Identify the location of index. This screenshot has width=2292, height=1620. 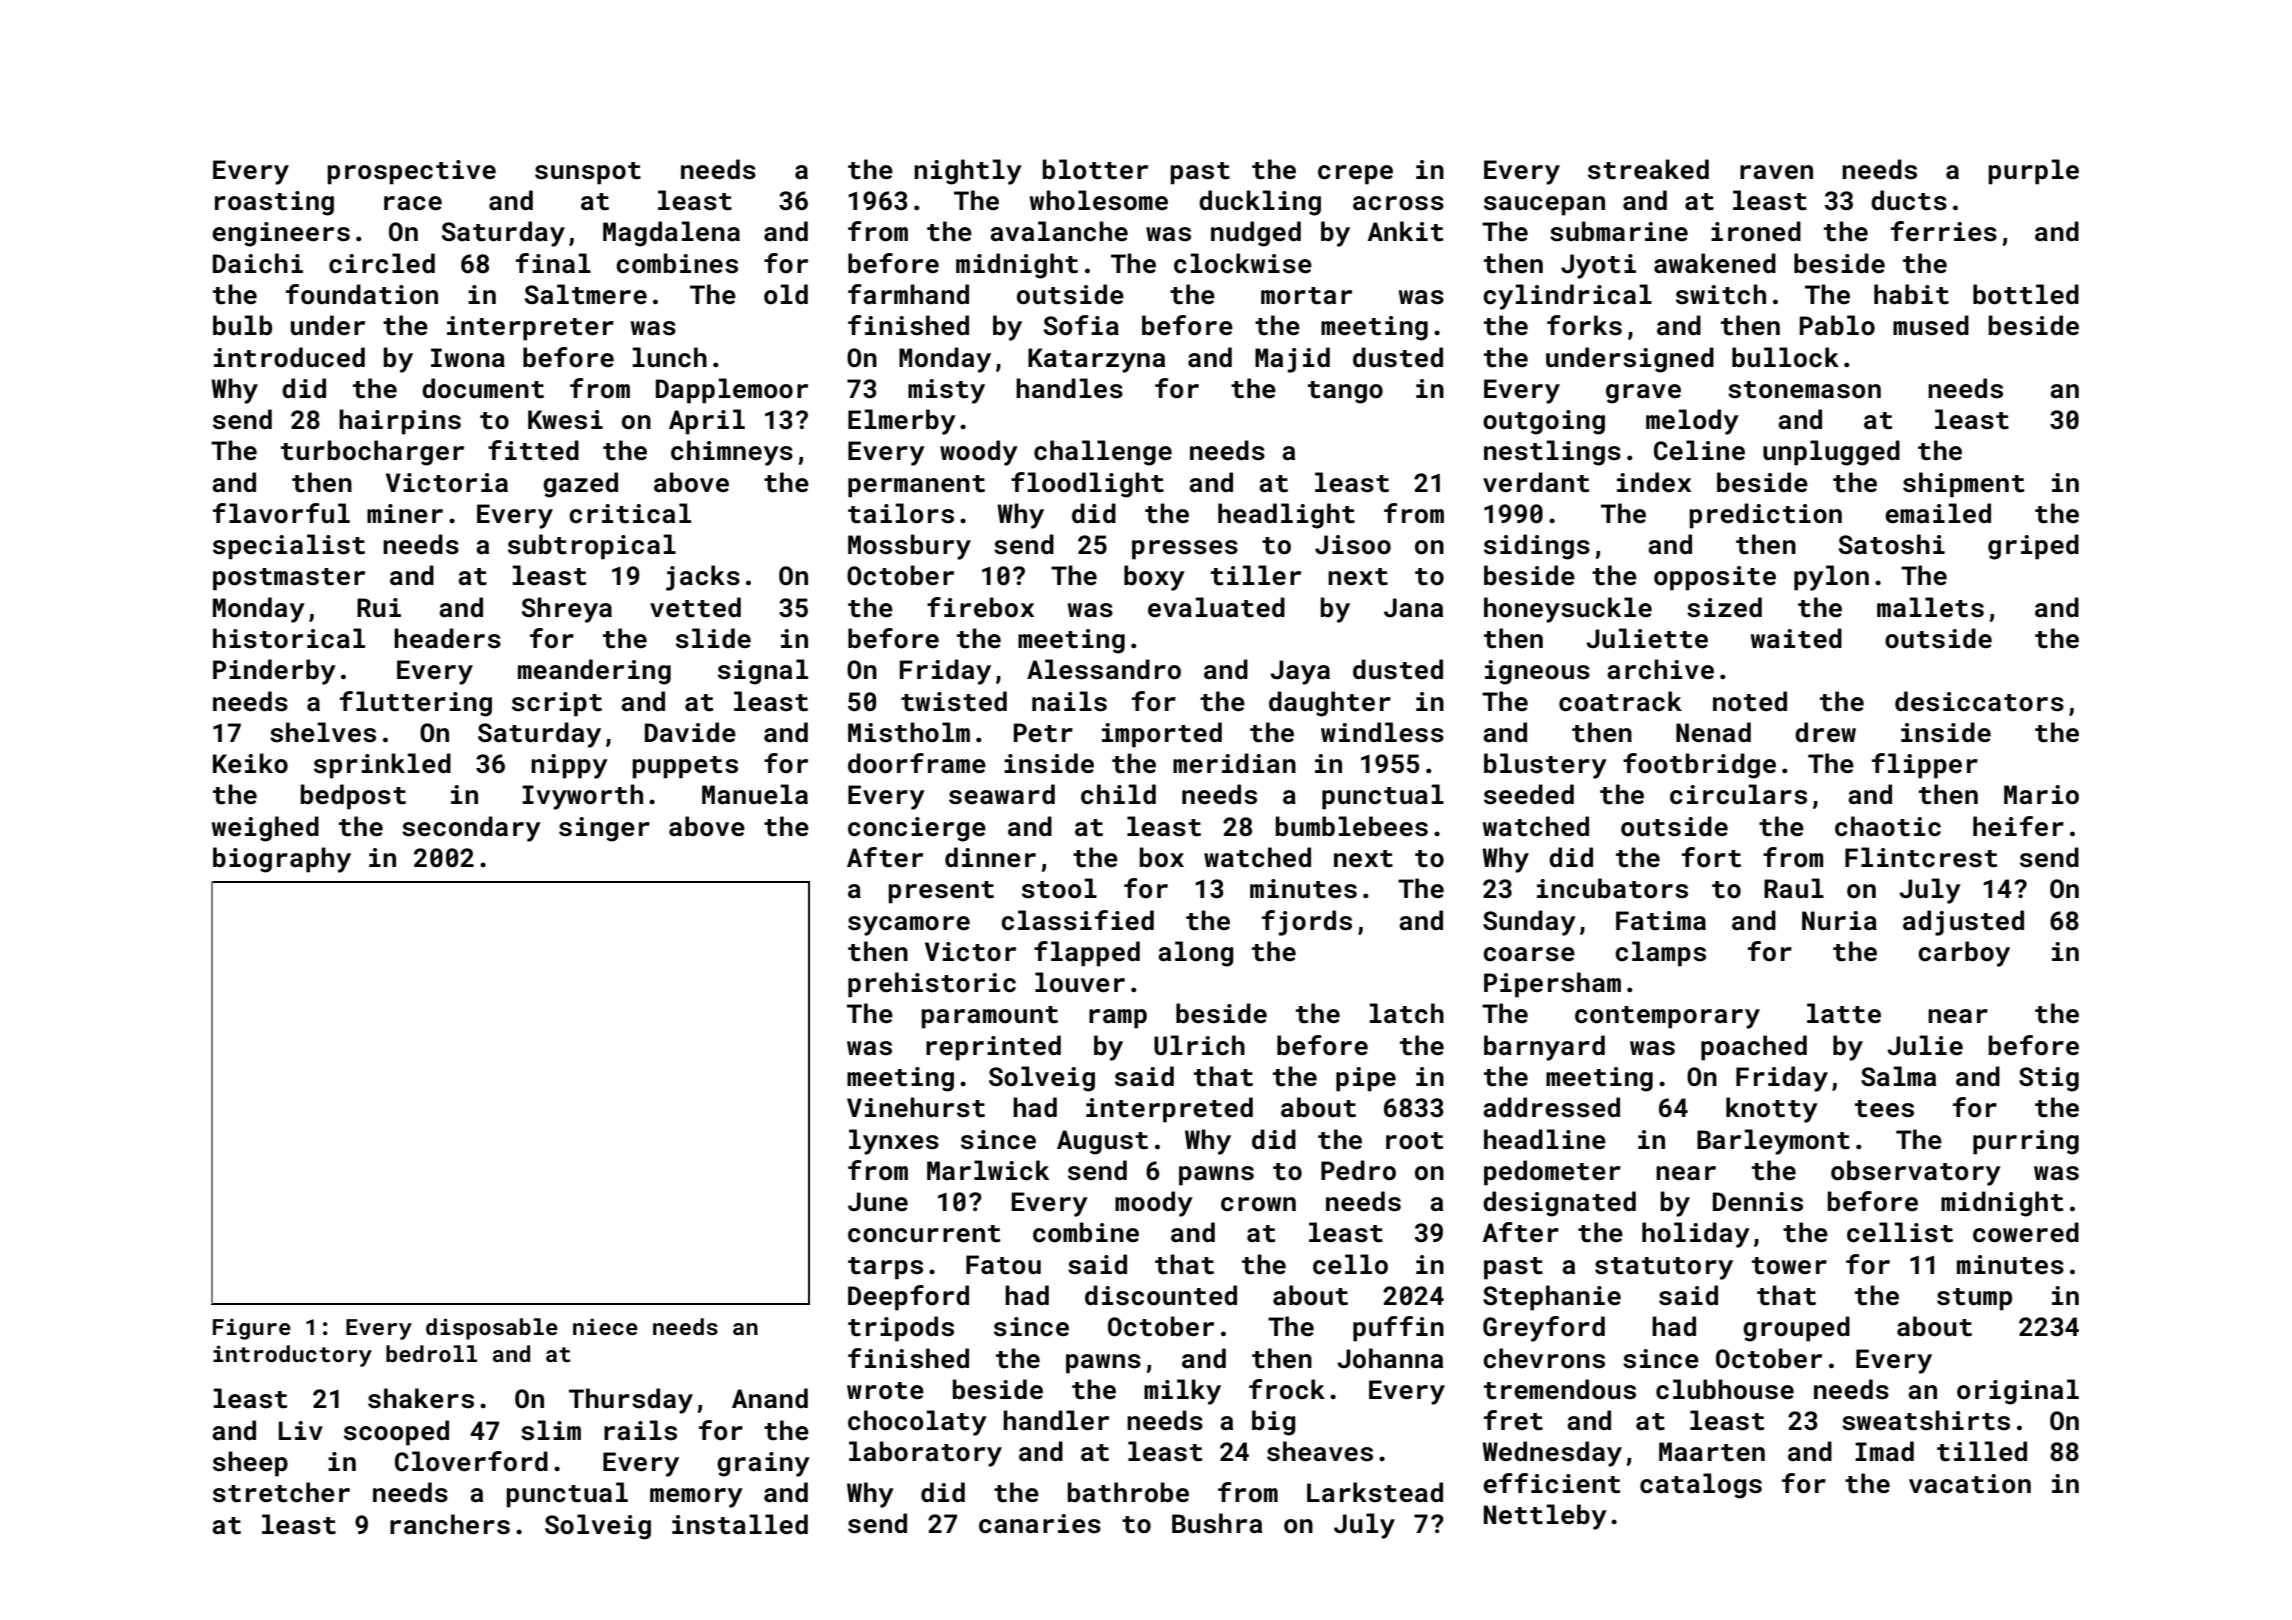
(1654, 482).
